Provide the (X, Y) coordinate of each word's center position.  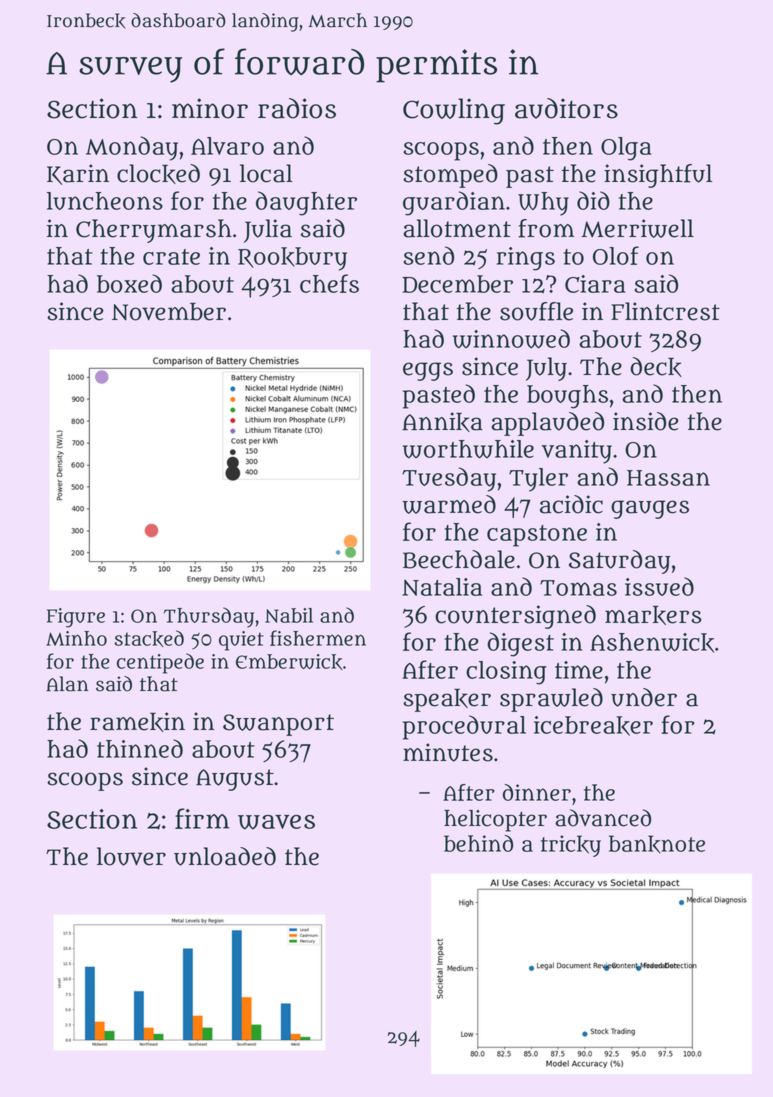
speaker (447, 700)
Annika (442, 422)
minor (210, 108)
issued (659, 586)
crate (171, 257)
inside (646, 421)
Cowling (454, 111)
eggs (428, 371)
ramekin (137, 722)
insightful (658, 176)
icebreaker (593, 726)
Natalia (442, 587)
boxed (129, 283)
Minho (76, 638)
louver (131, 856)
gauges (650, 509)
